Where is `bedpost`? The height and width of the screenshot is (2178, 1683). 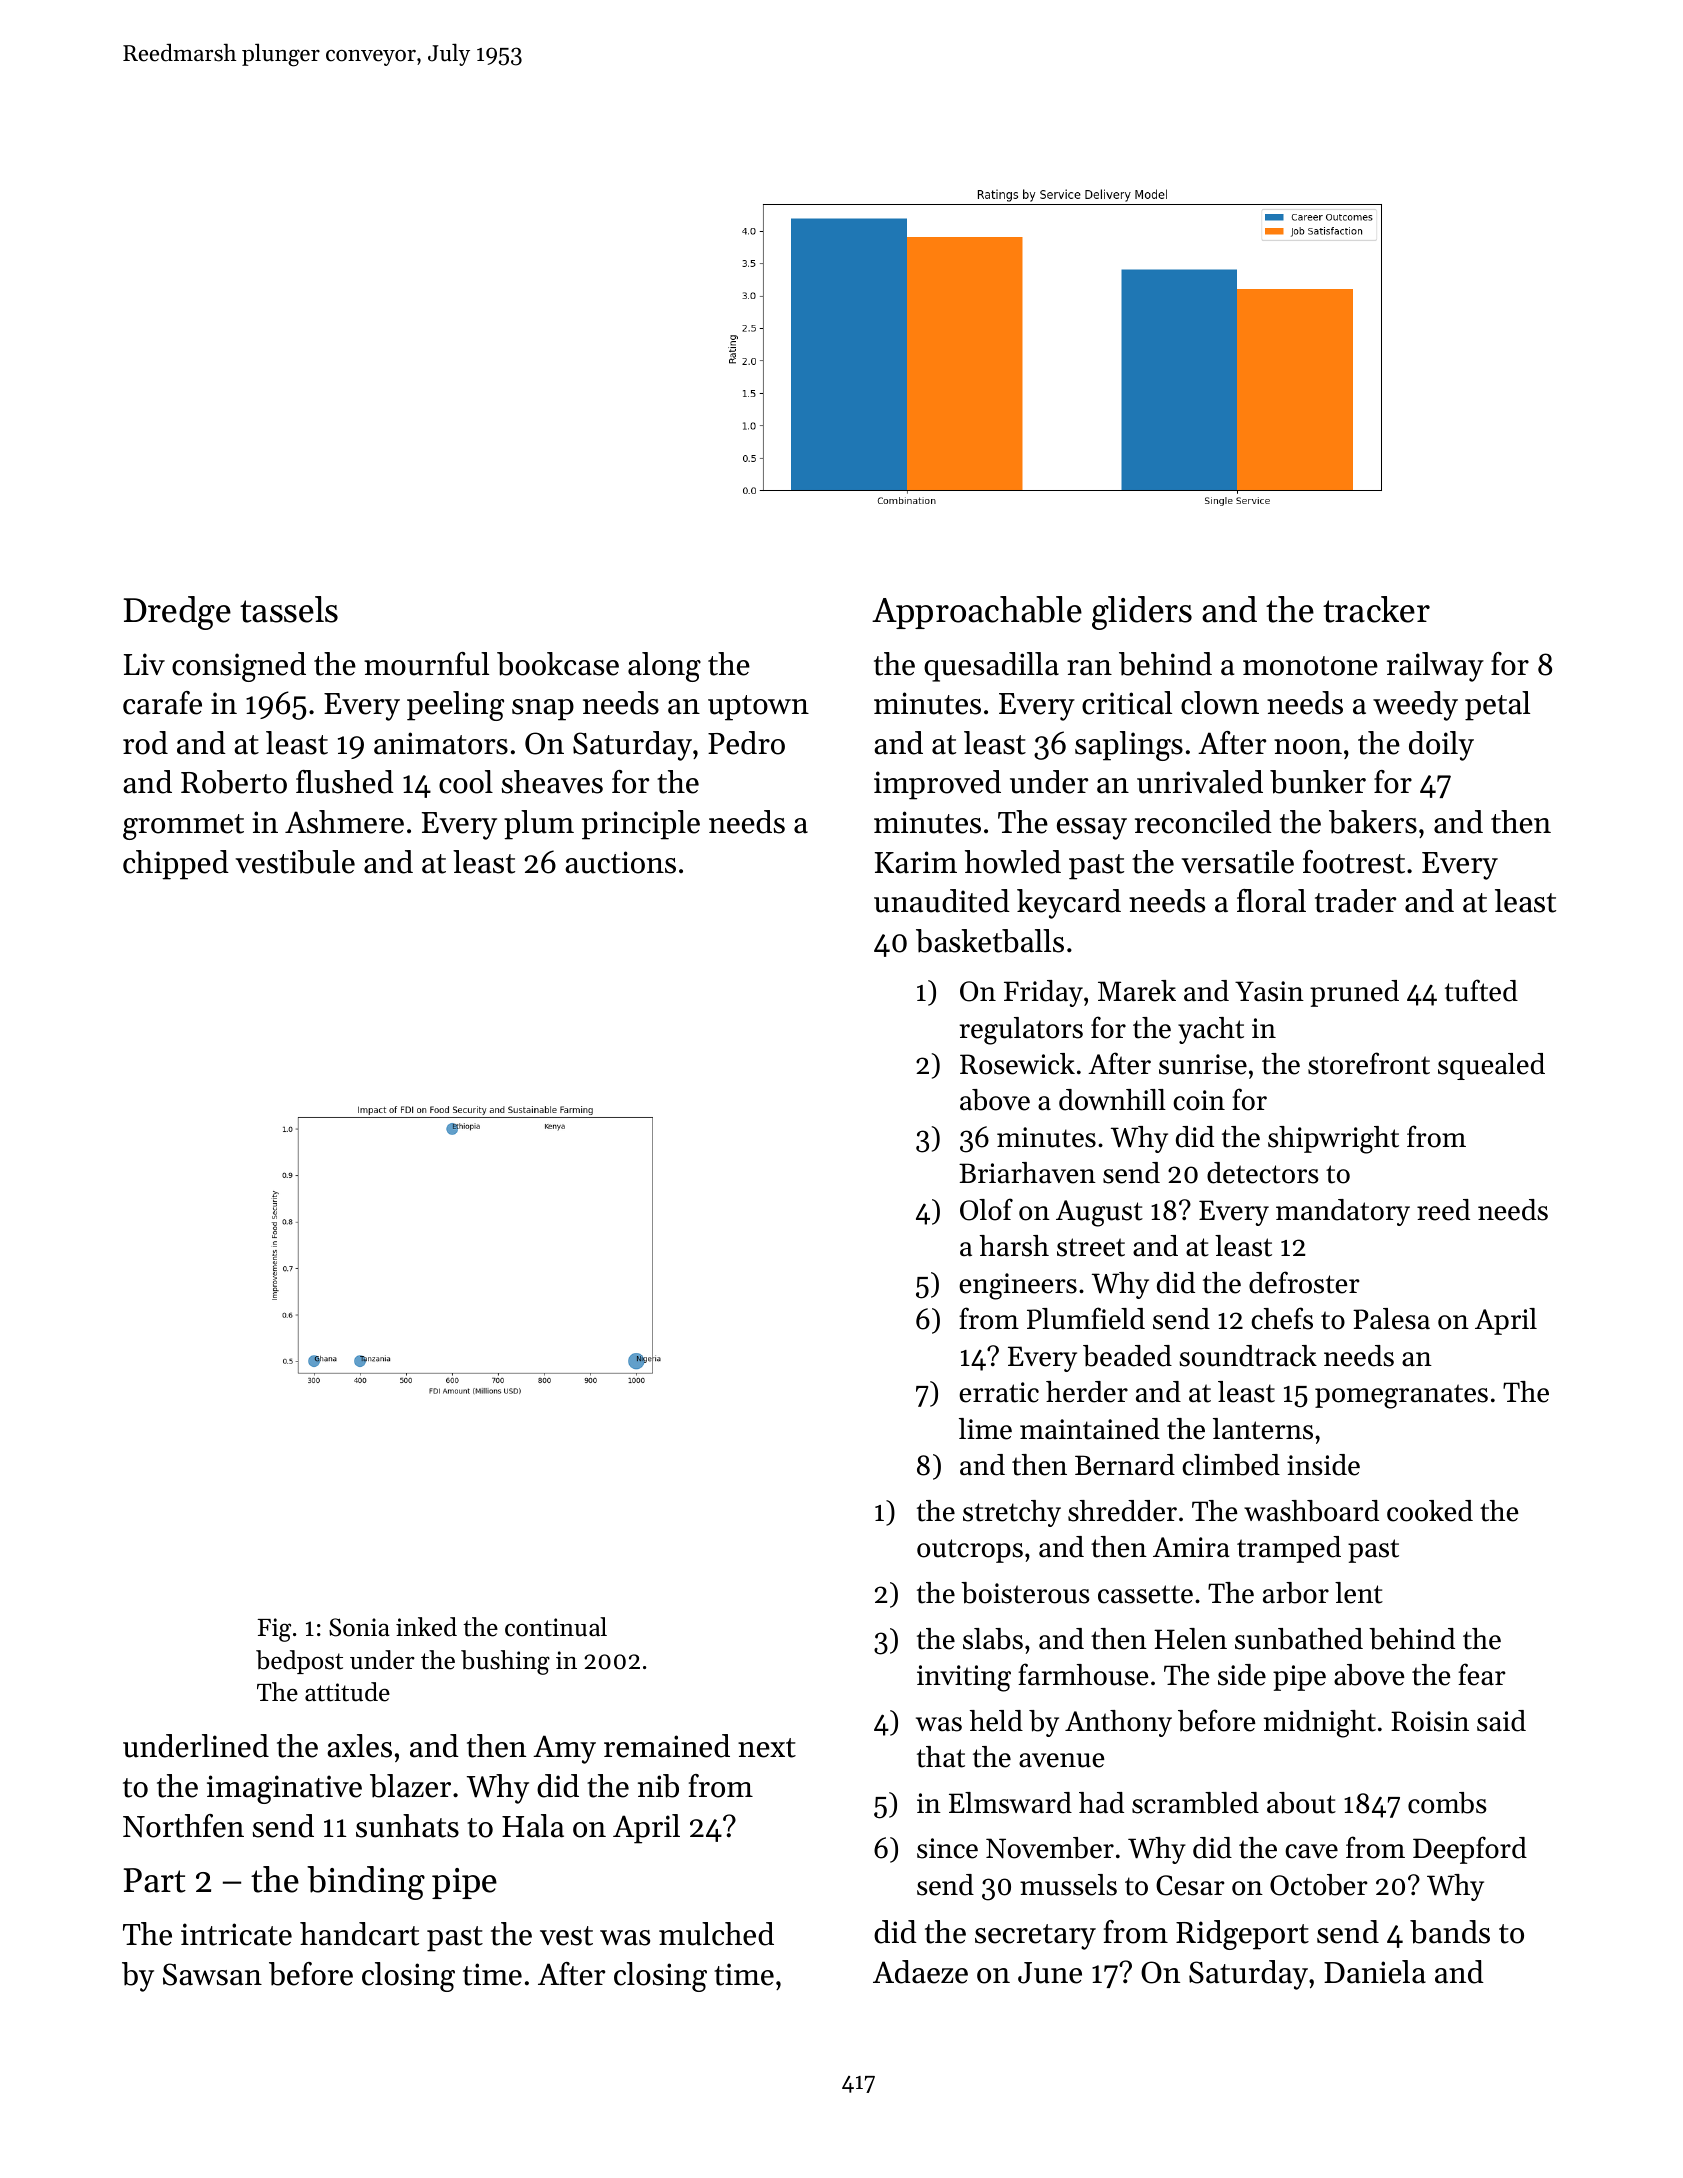 bedpost is located at coordinates (299, 1662).
